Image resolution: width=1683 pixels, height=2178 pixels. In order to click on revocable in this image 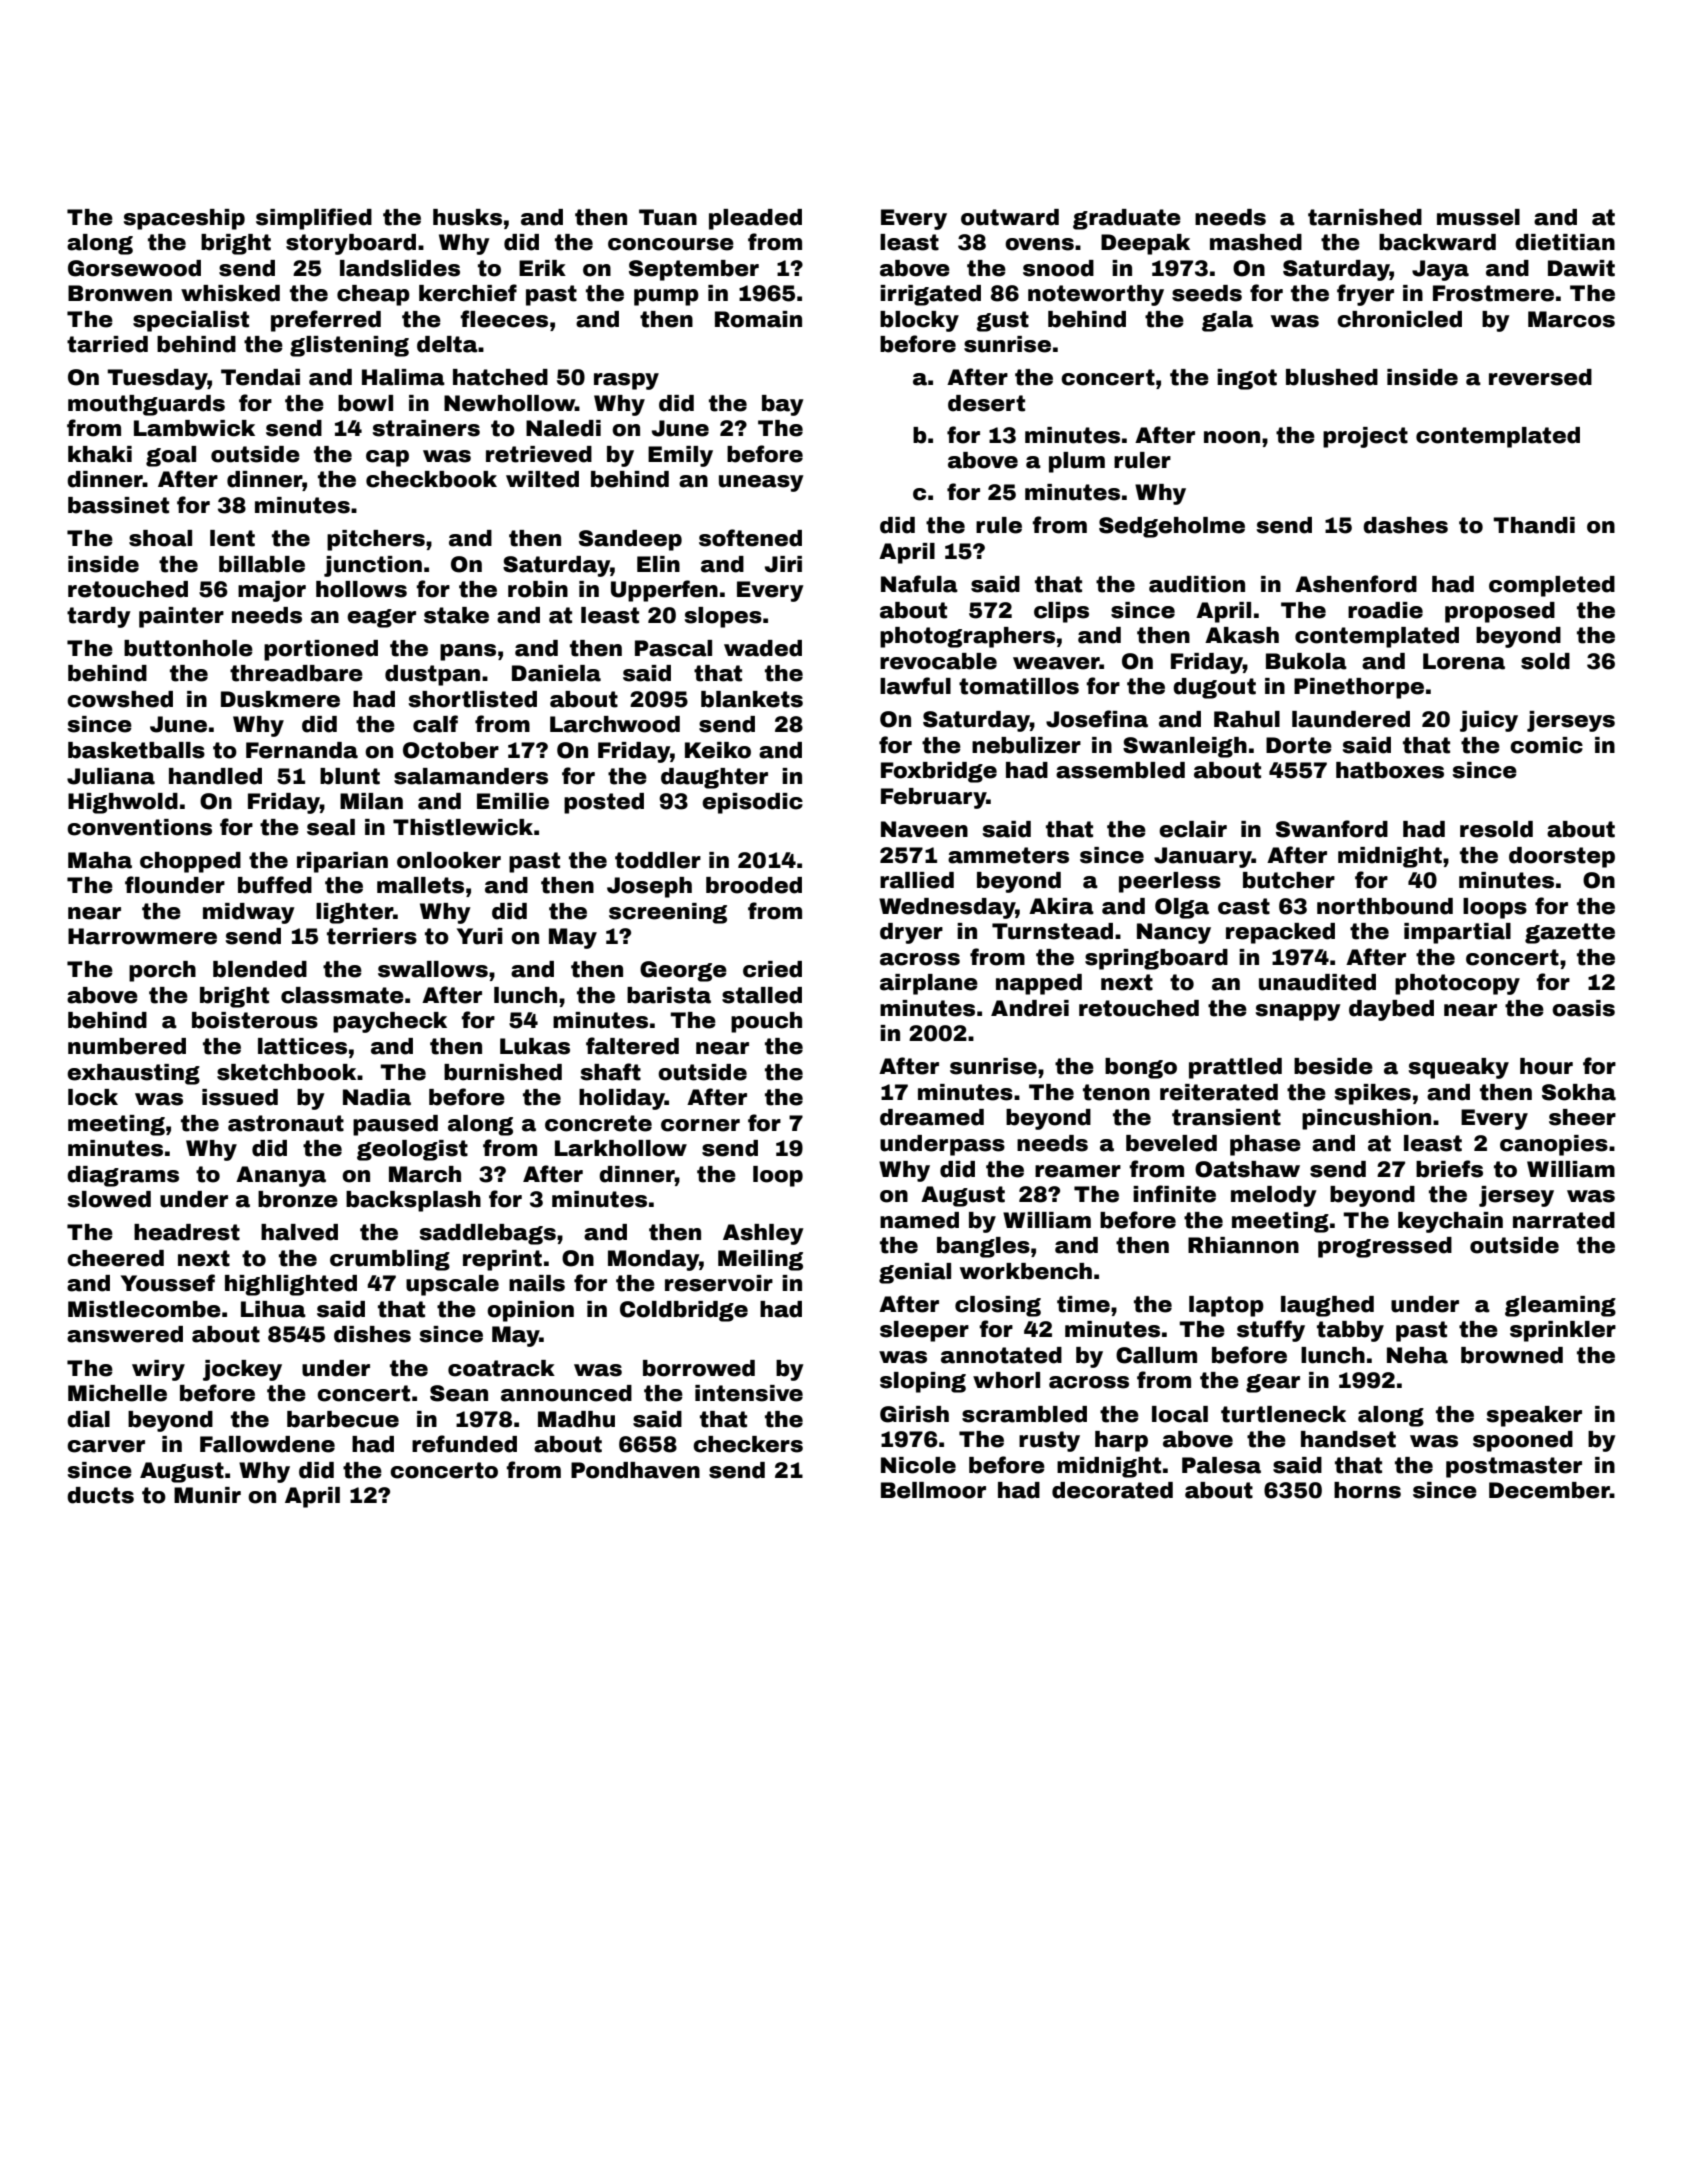, I will do `click(938, 661)`.
